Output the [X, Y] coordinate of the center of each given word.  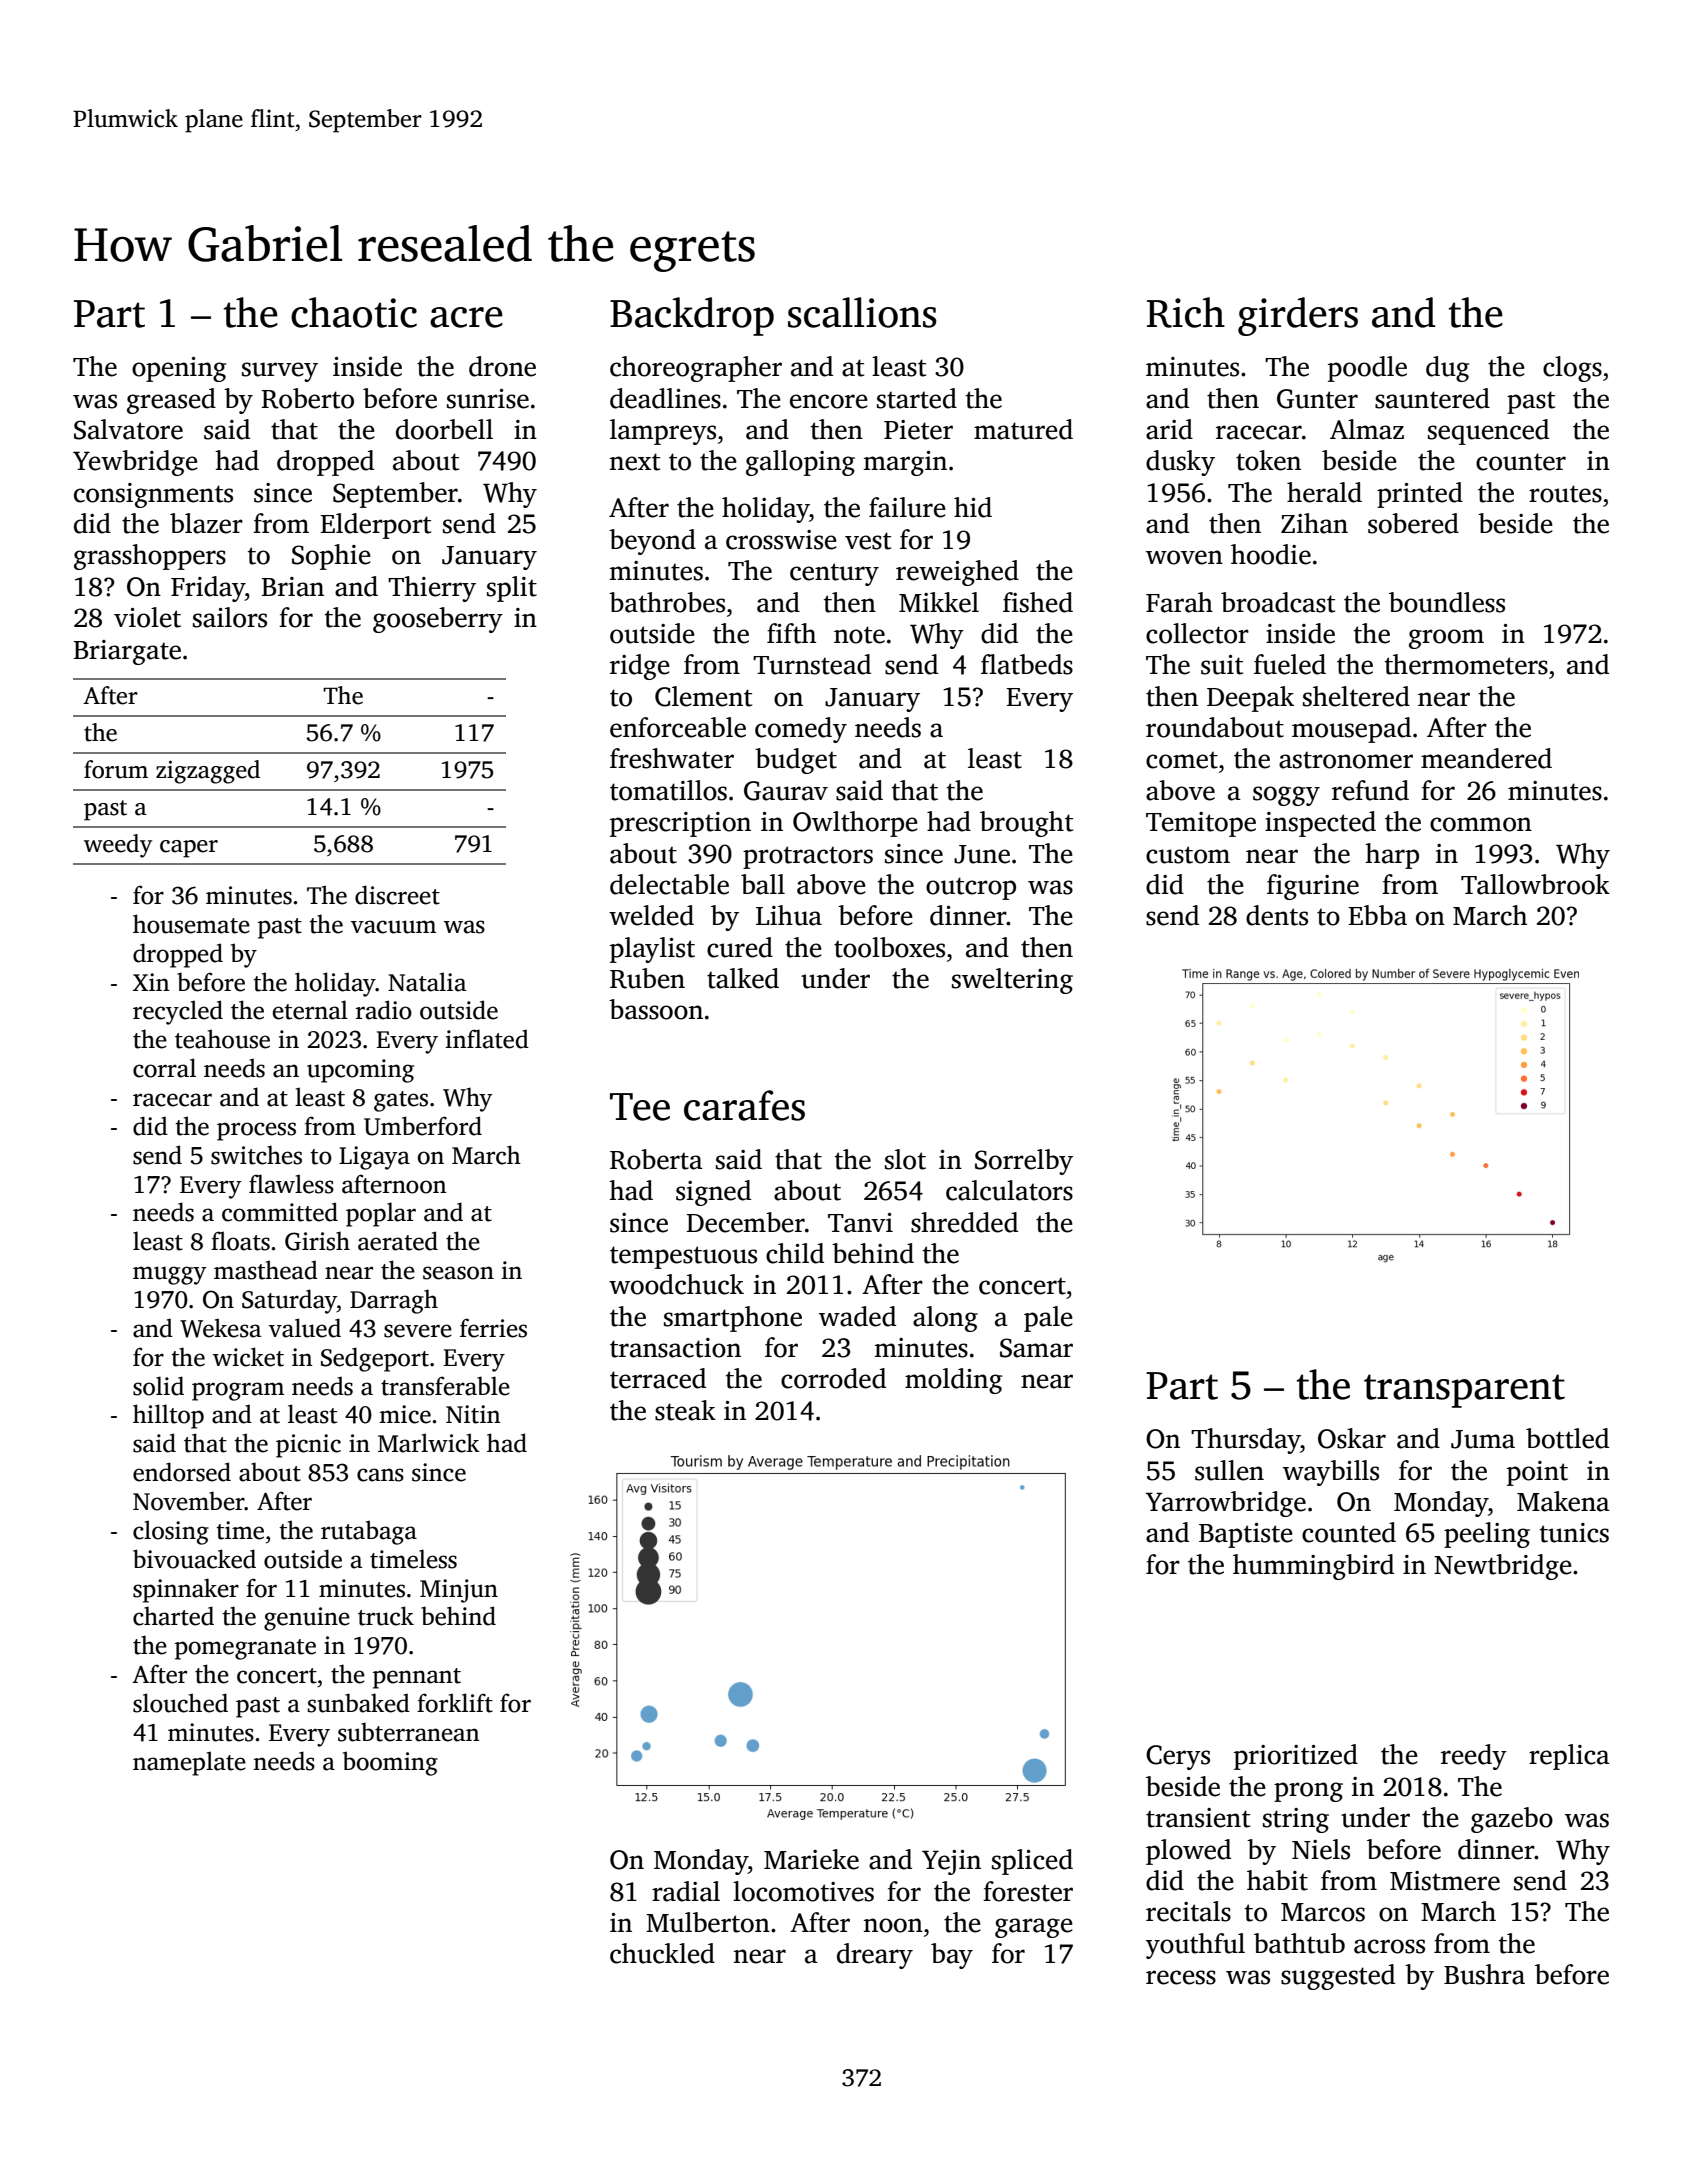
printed [1420, 495]
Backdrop [692, 316]
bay [952, 1956]
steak [685, 1410]
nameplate [189, 1763]
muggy [169, 1275]
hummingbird [1313, 1567]
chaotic [354, 312]
